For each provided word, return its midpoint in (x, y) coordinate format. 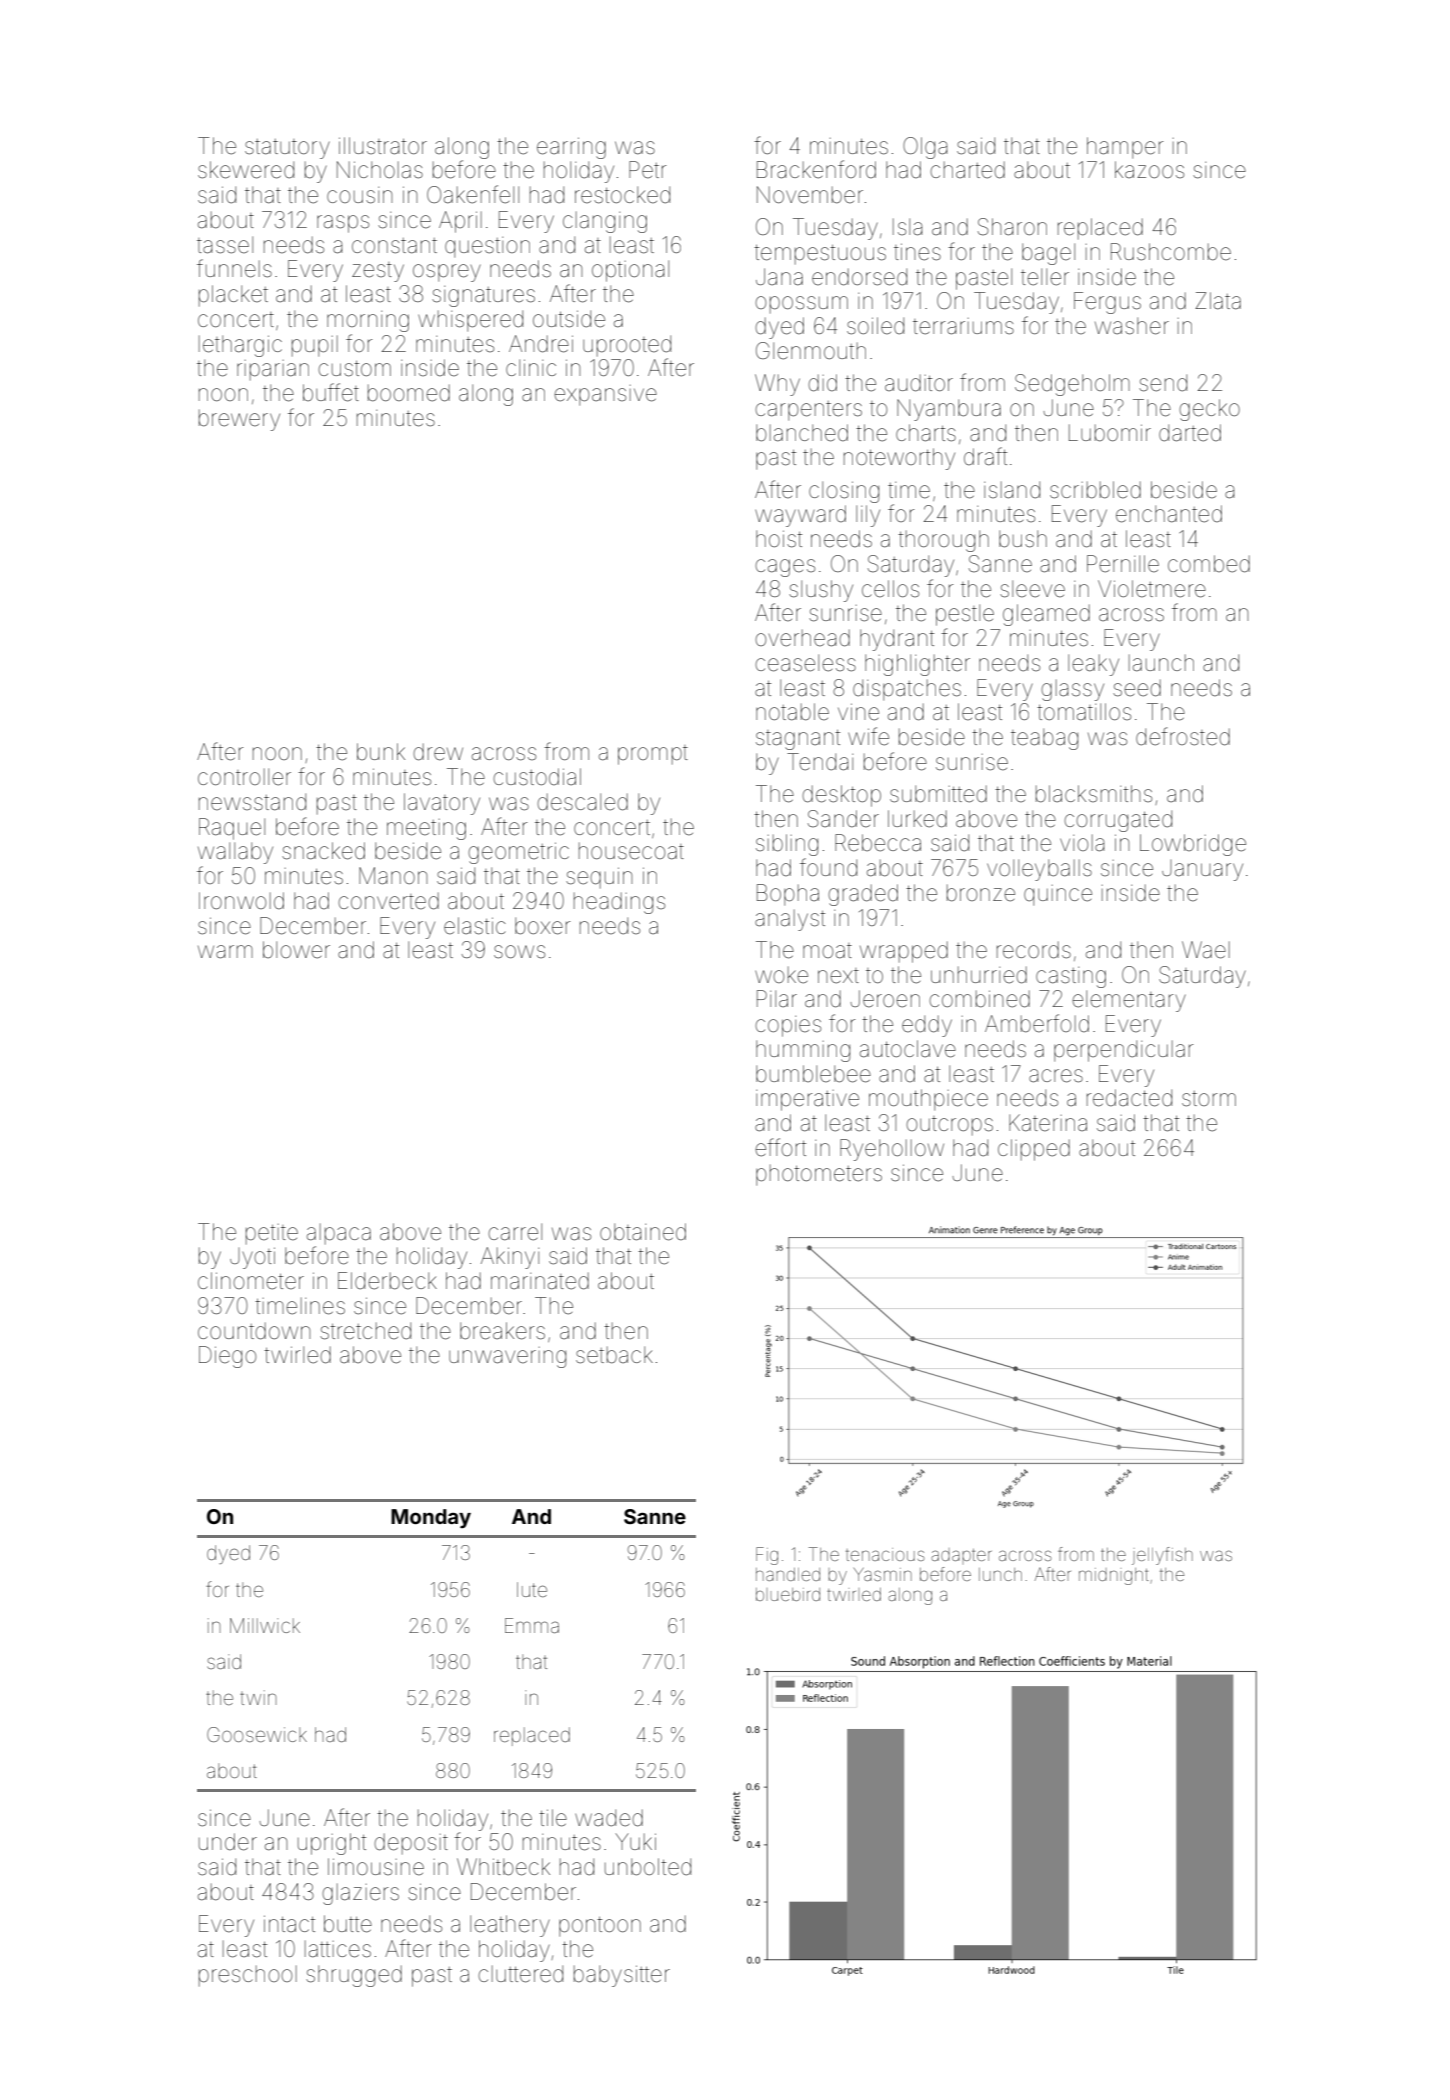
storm (1209, 1099)
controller (244, 777)
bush (1023, 539)
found (828, 867)
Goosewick (257, 1734)
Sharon (1012, 227)
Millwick (265, 1625)
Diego (227, 1357)
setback (614, 1355)
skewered (246, 170)
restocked (622, 195)
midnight (1114, 1576)
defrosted (1183, 736)
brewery (239, 420)
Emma (532, 1625)
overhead (802, 638)
